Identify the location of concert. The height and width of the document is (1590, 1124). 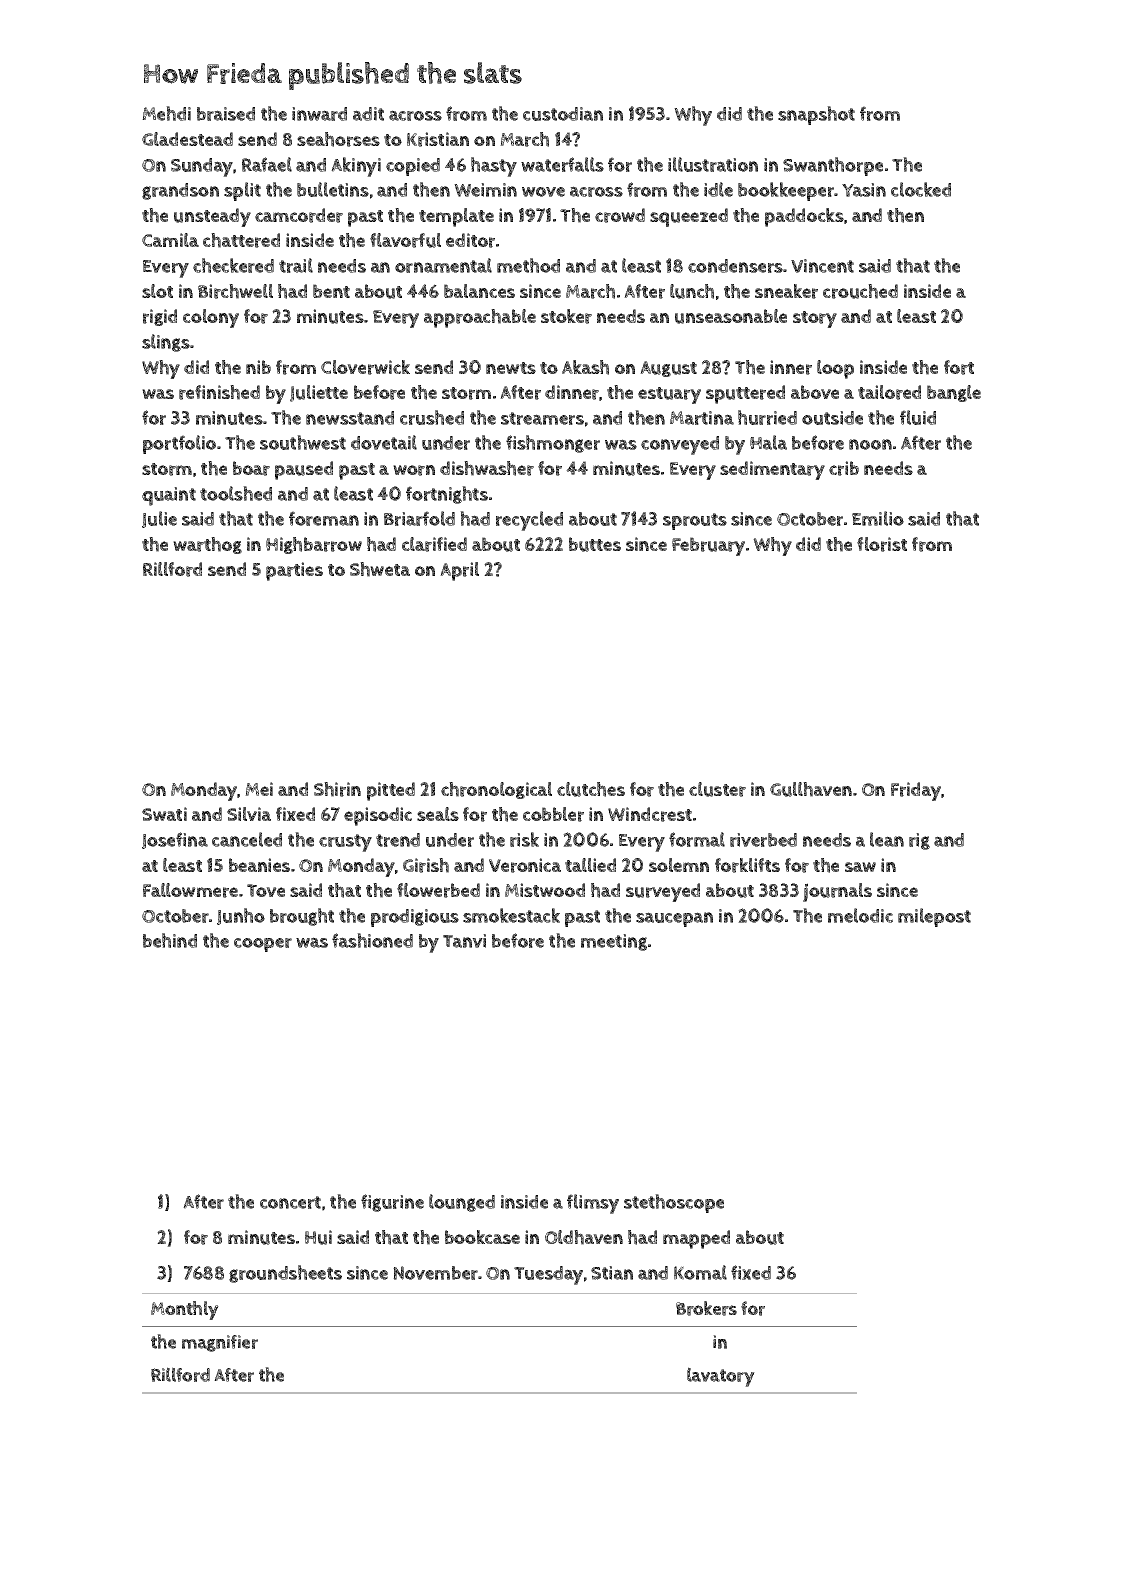
(290, 1202).
